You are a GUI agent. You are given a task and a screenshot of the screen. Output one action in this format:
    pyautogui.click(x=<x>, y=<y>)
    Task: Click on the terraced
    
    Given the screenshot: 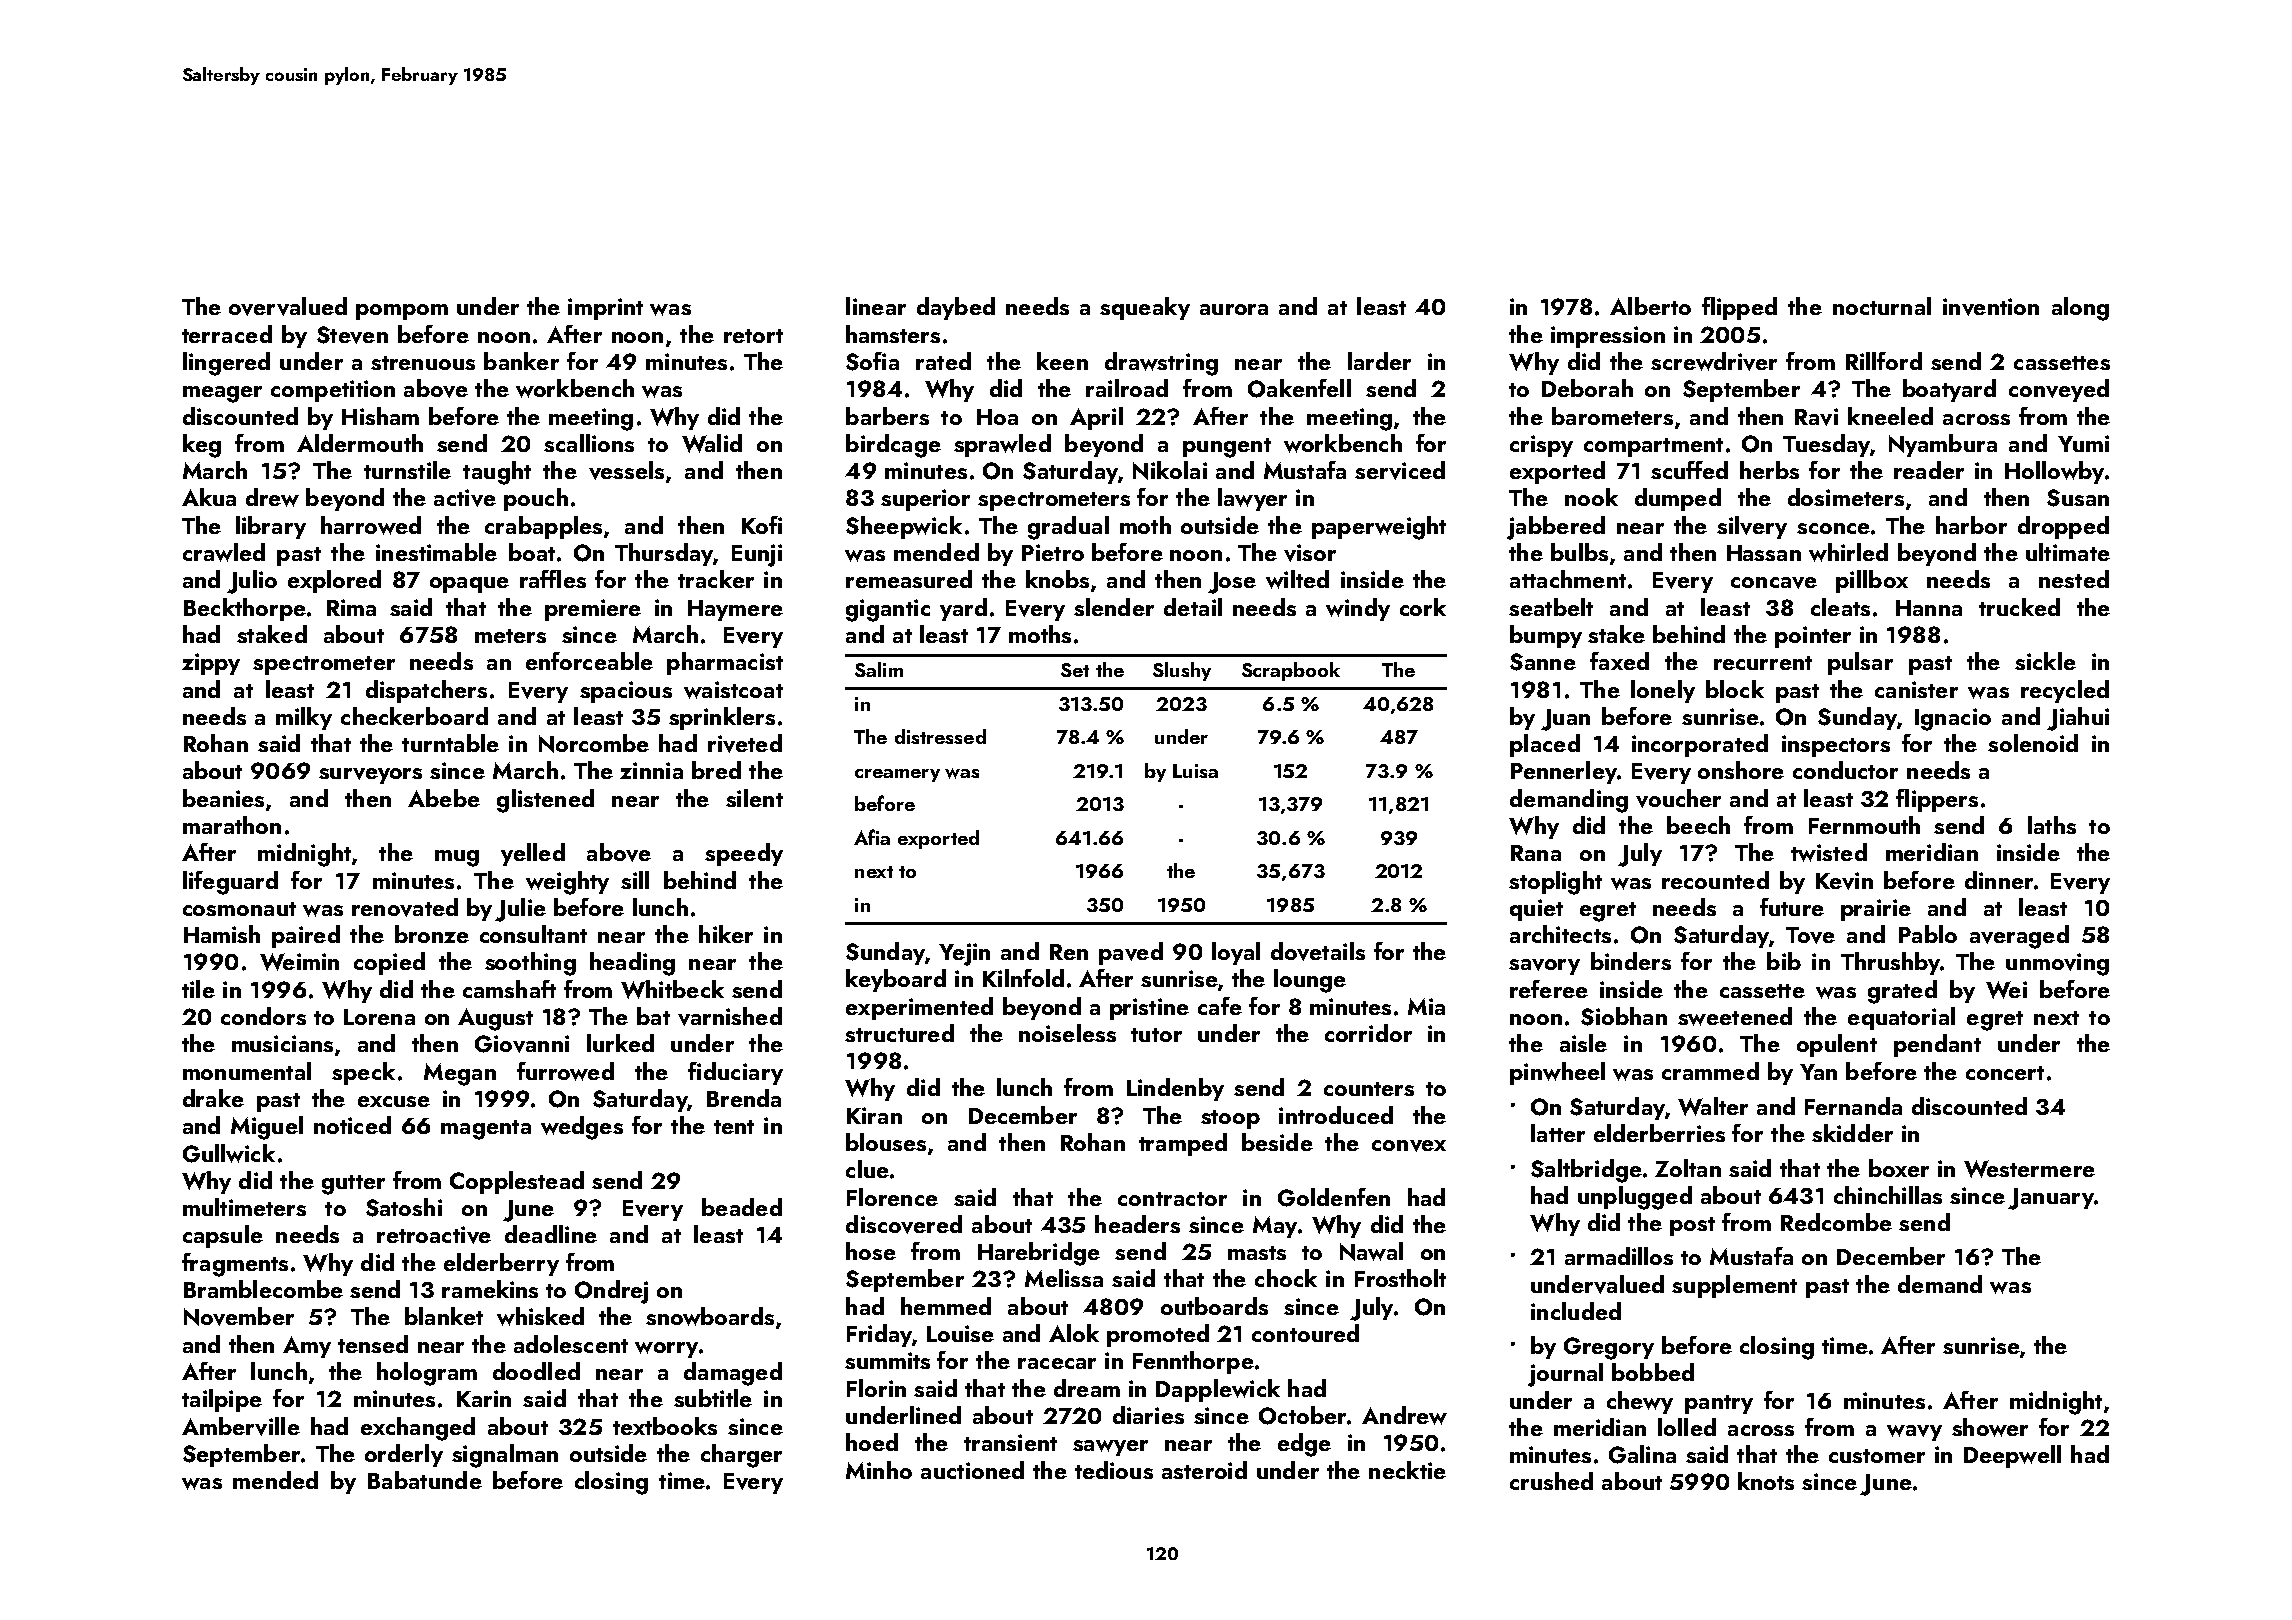 What is the action you would take?
    pyautogui.click(x=227, y=334)
